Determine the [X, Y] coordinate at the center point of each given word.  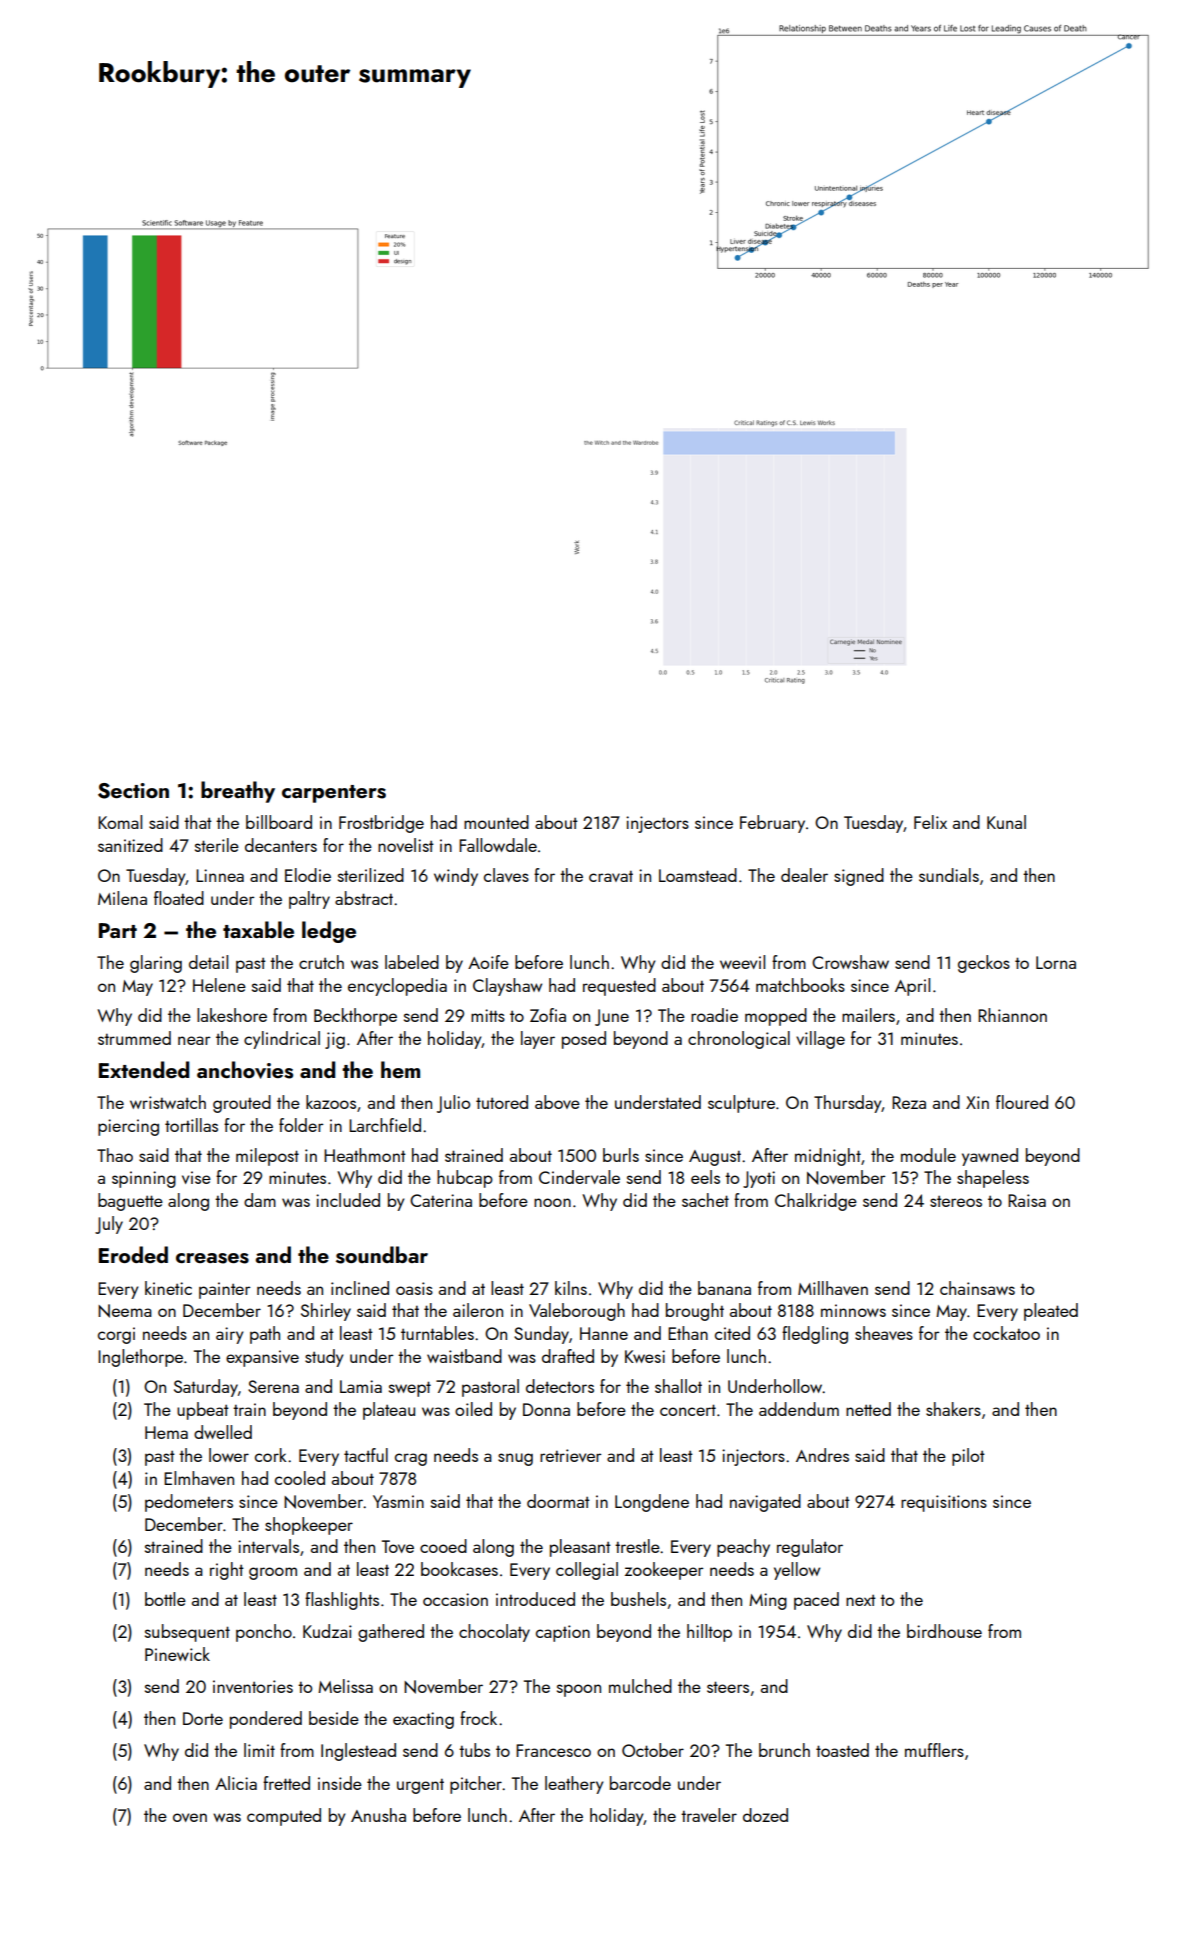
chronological [739, 1040]
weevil [742, 962]
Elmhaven [199, 1478]
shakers [953, 1409]
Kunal [1006, 822]
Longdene [652, 1503]
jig [335, 1040]
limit [259, 1750]
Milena [122, 898]
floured [1022, 1102]
